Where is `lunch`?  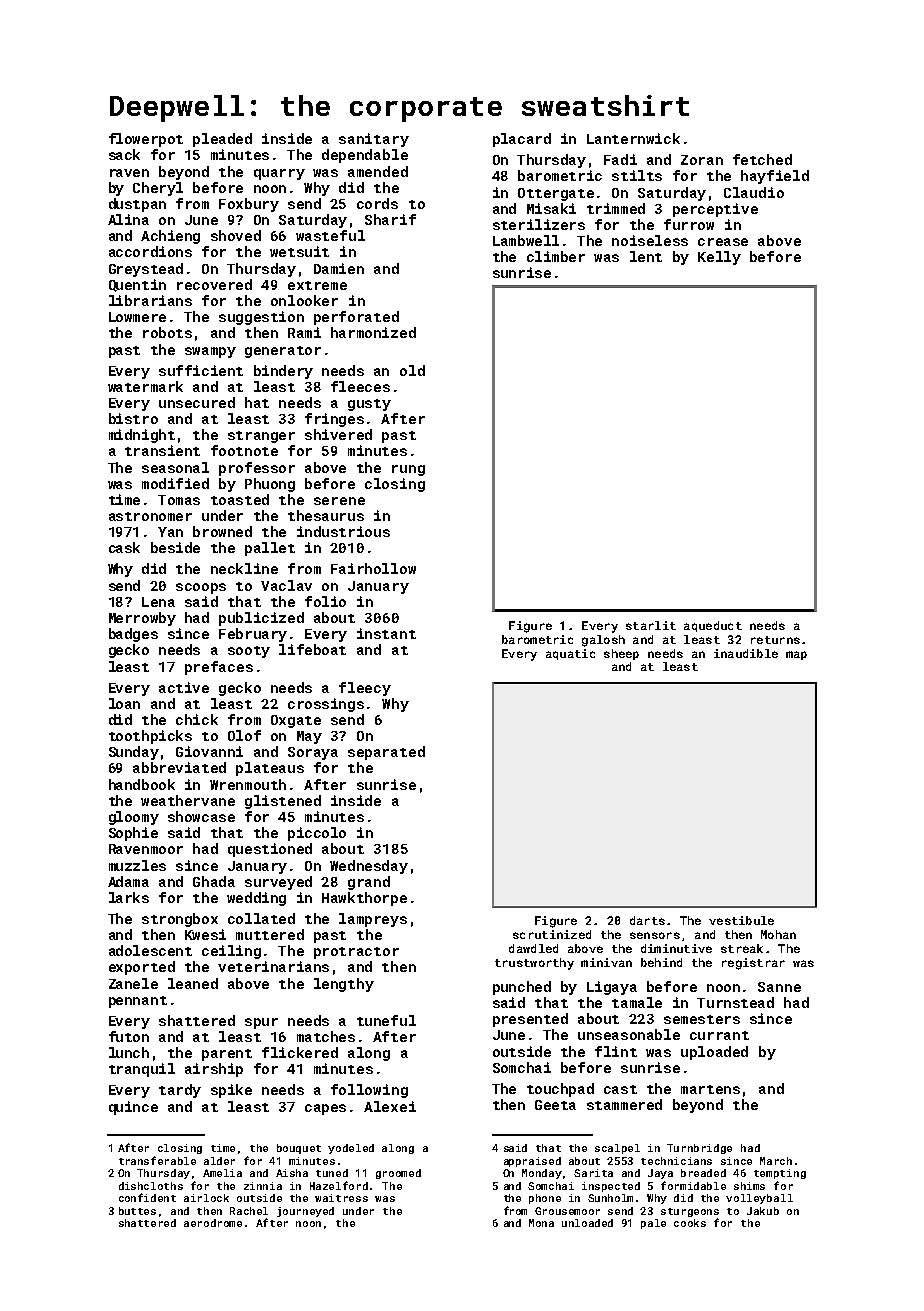
lunch is located at coordinates (129, 1052).
